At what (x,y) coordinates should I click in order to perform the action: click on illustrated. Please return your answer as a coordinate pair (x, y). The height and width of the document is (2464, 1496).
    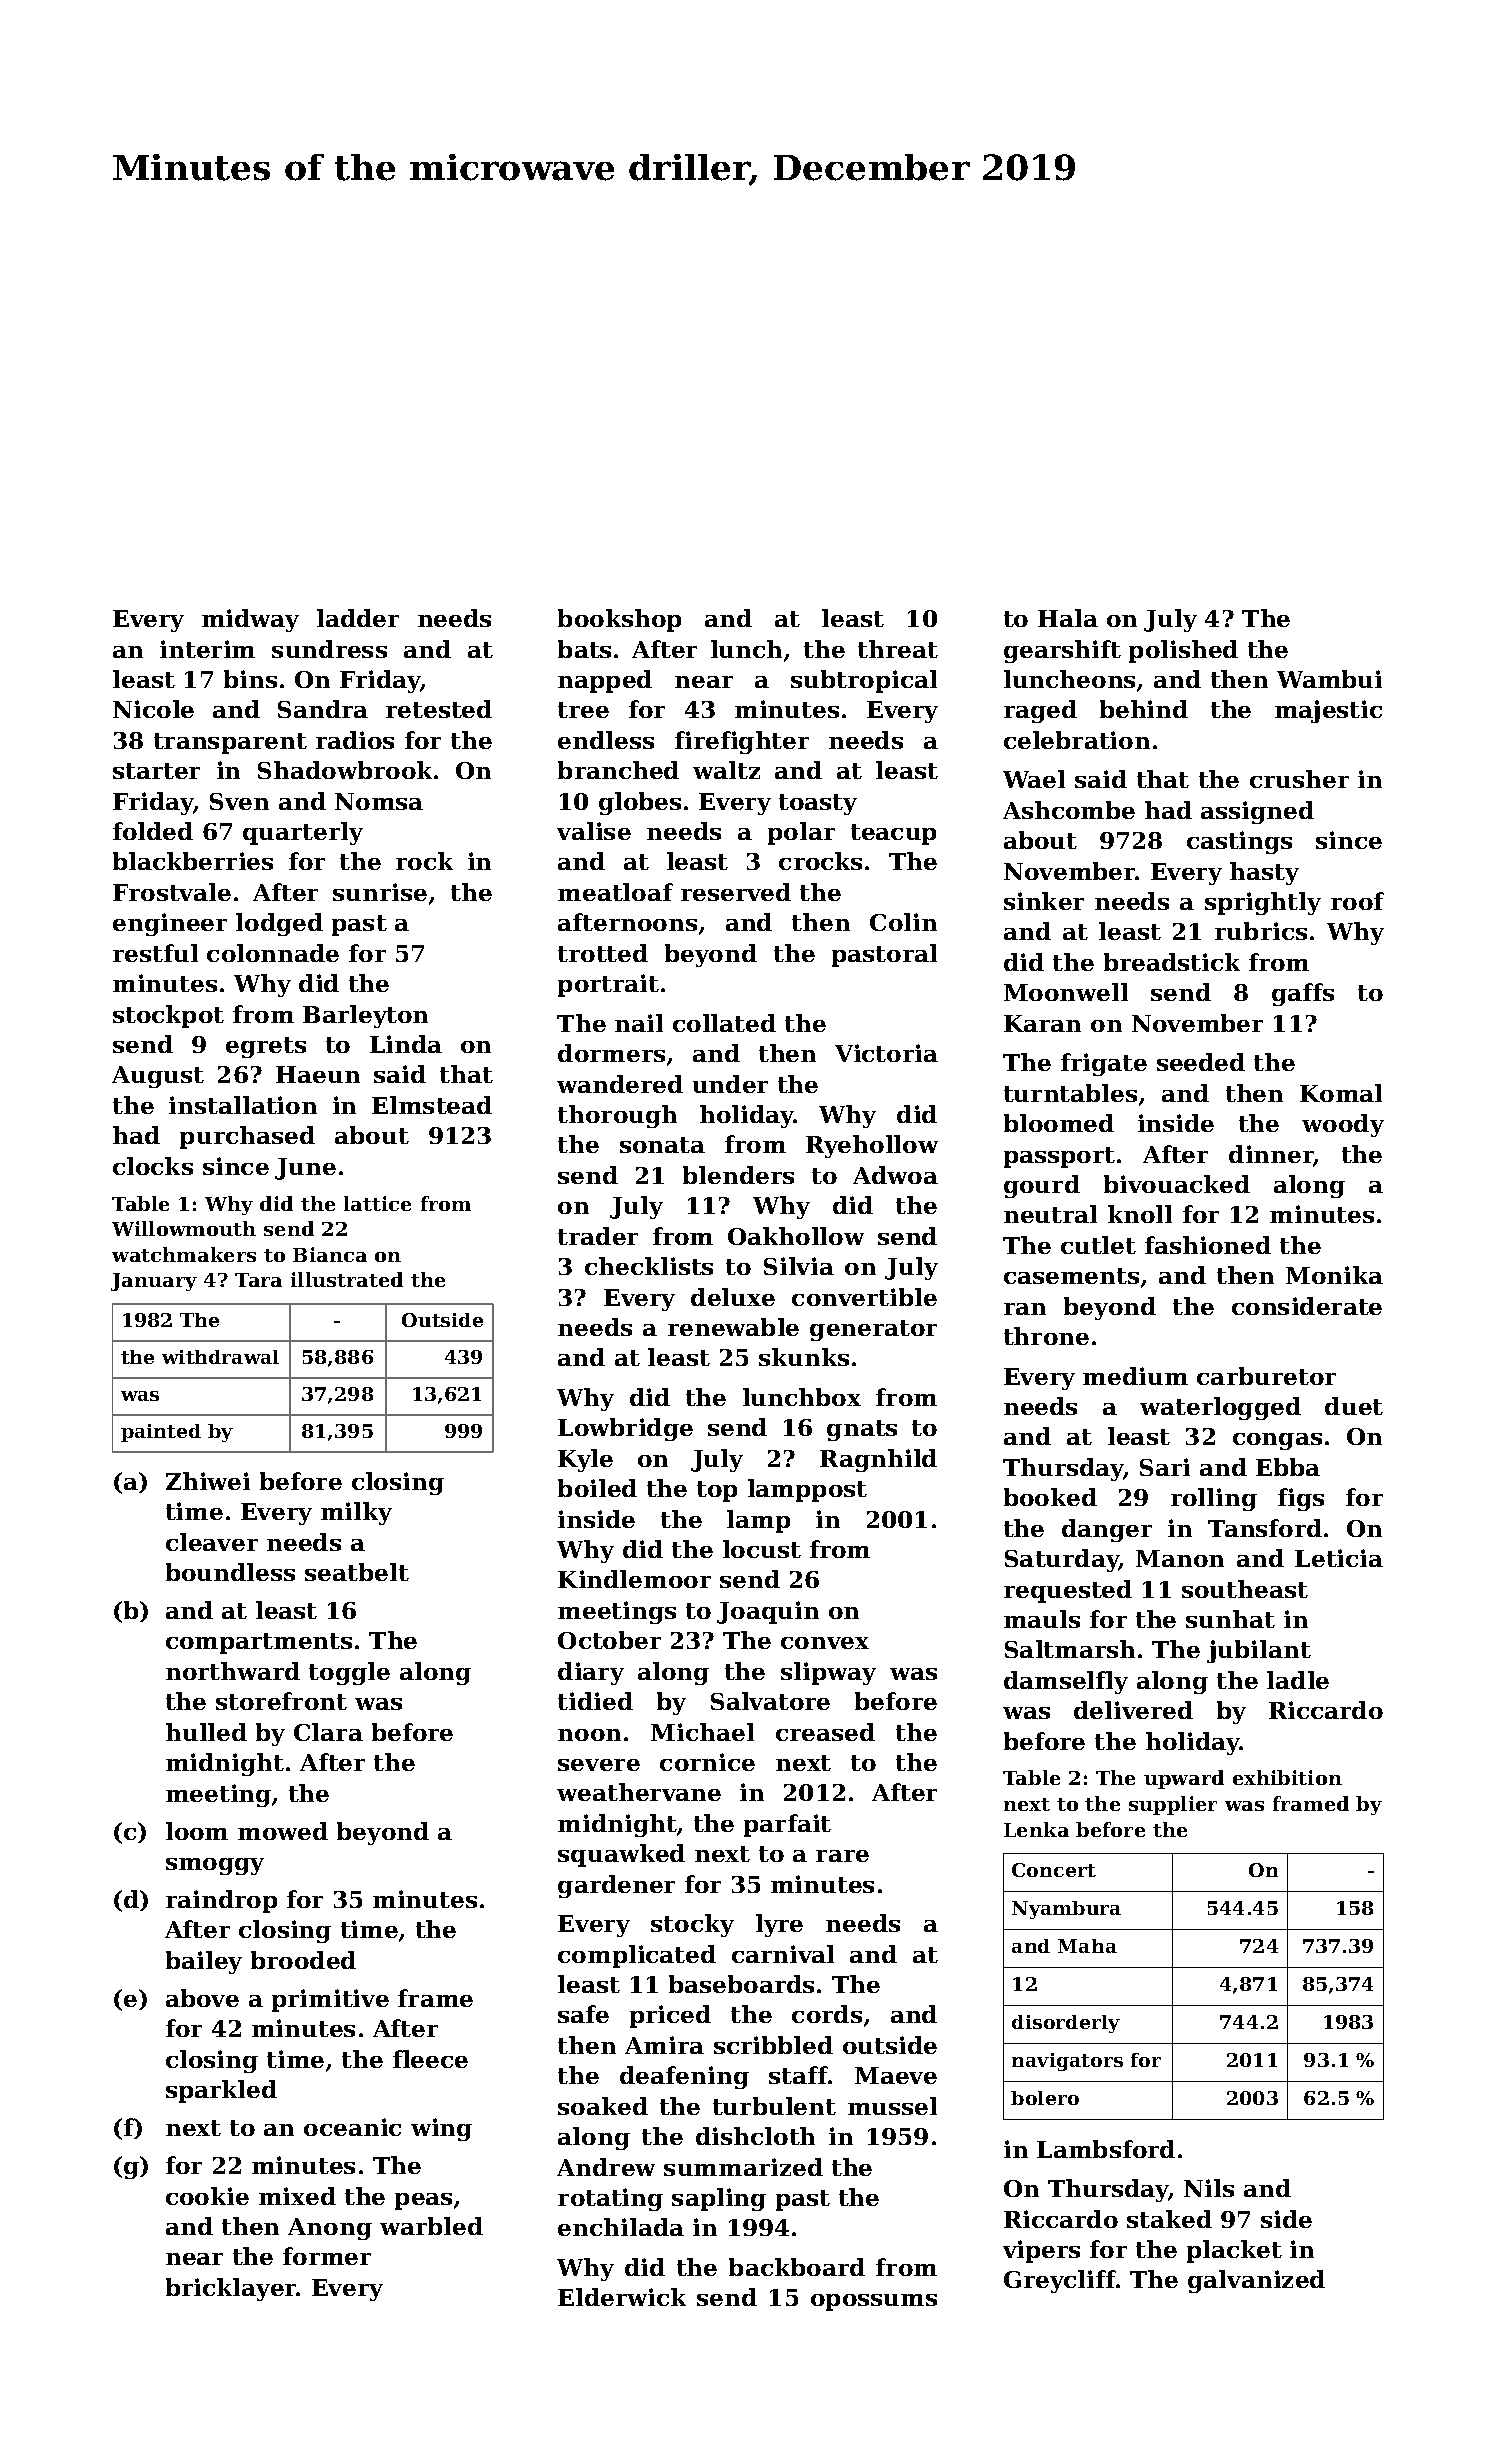
    Looking at the image, I should click on (347, 1279).
